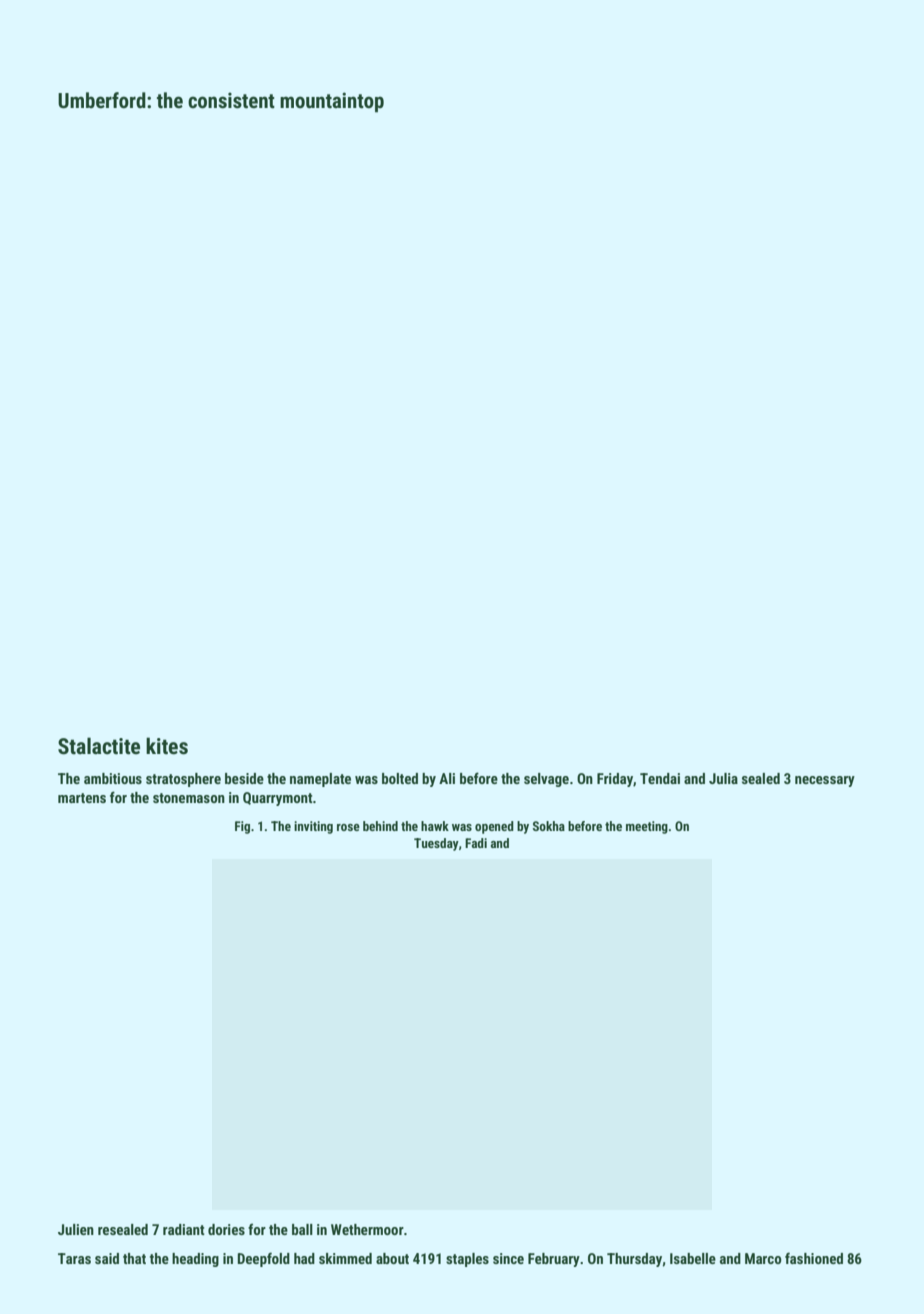  Describe the element at coordinates (184, 1229) in the screenshot. I see `radiant` at that location.
